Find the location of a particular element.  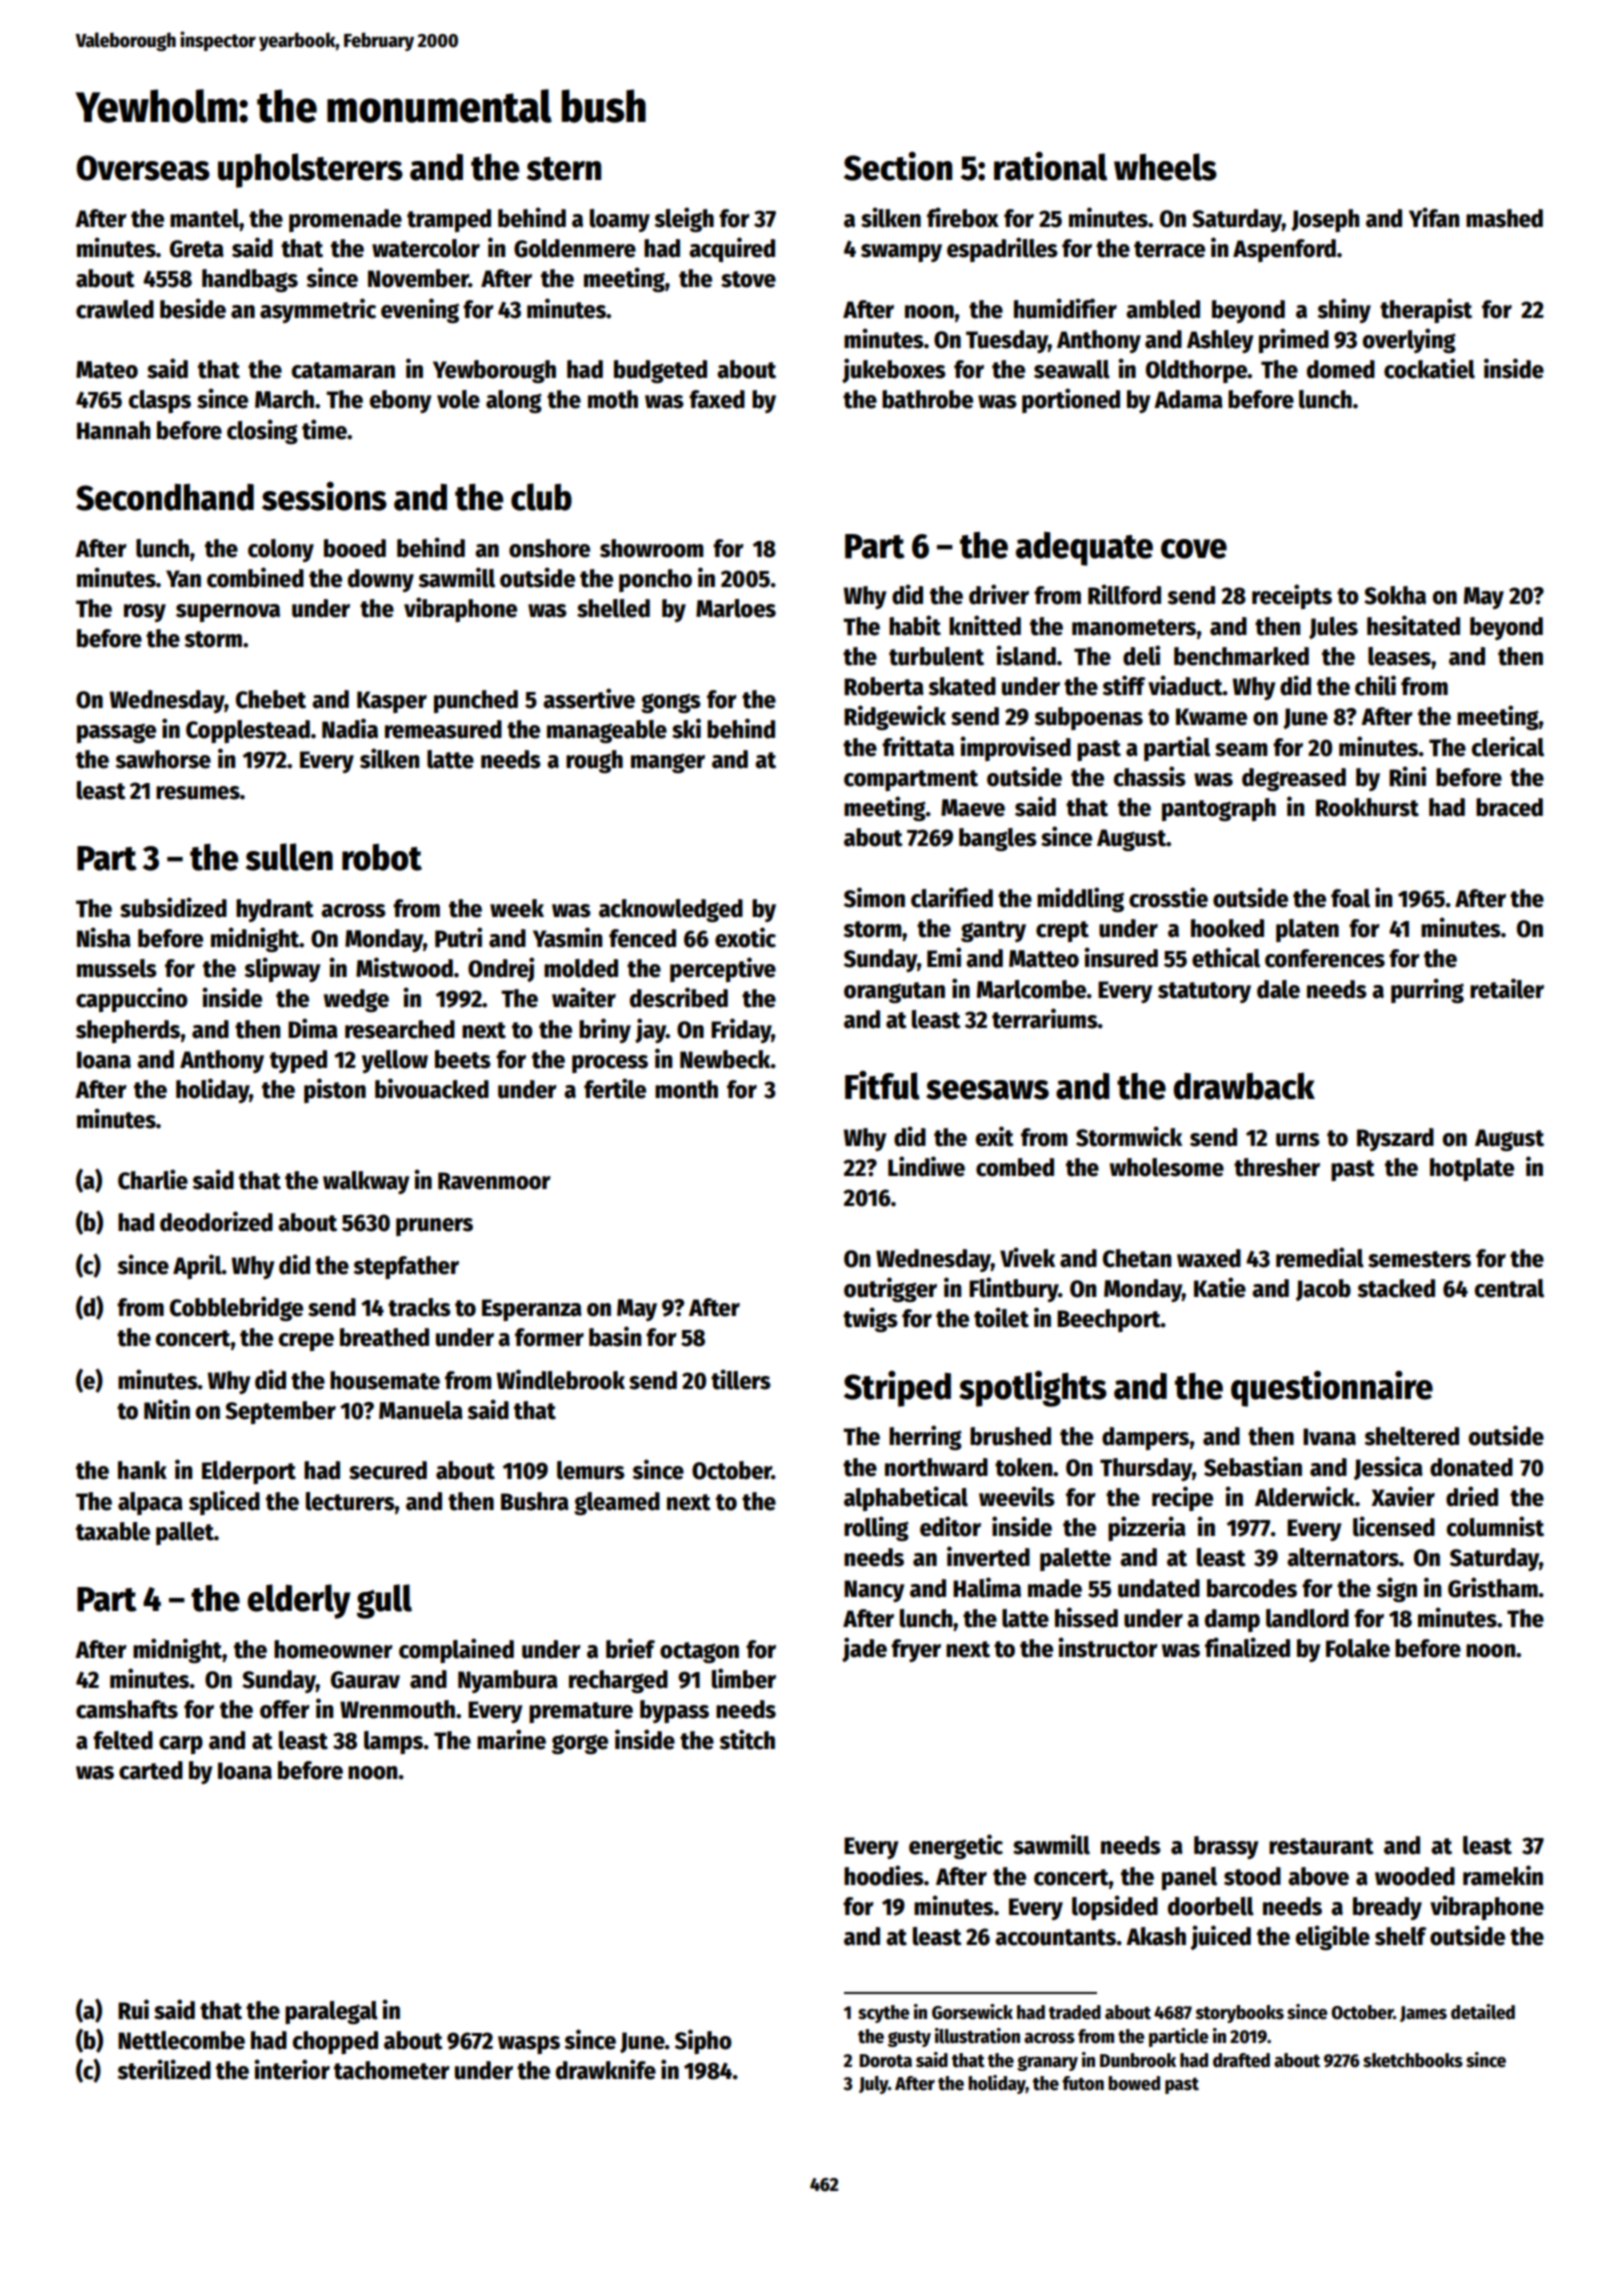

purring is located at coordinates (1427, 990).
